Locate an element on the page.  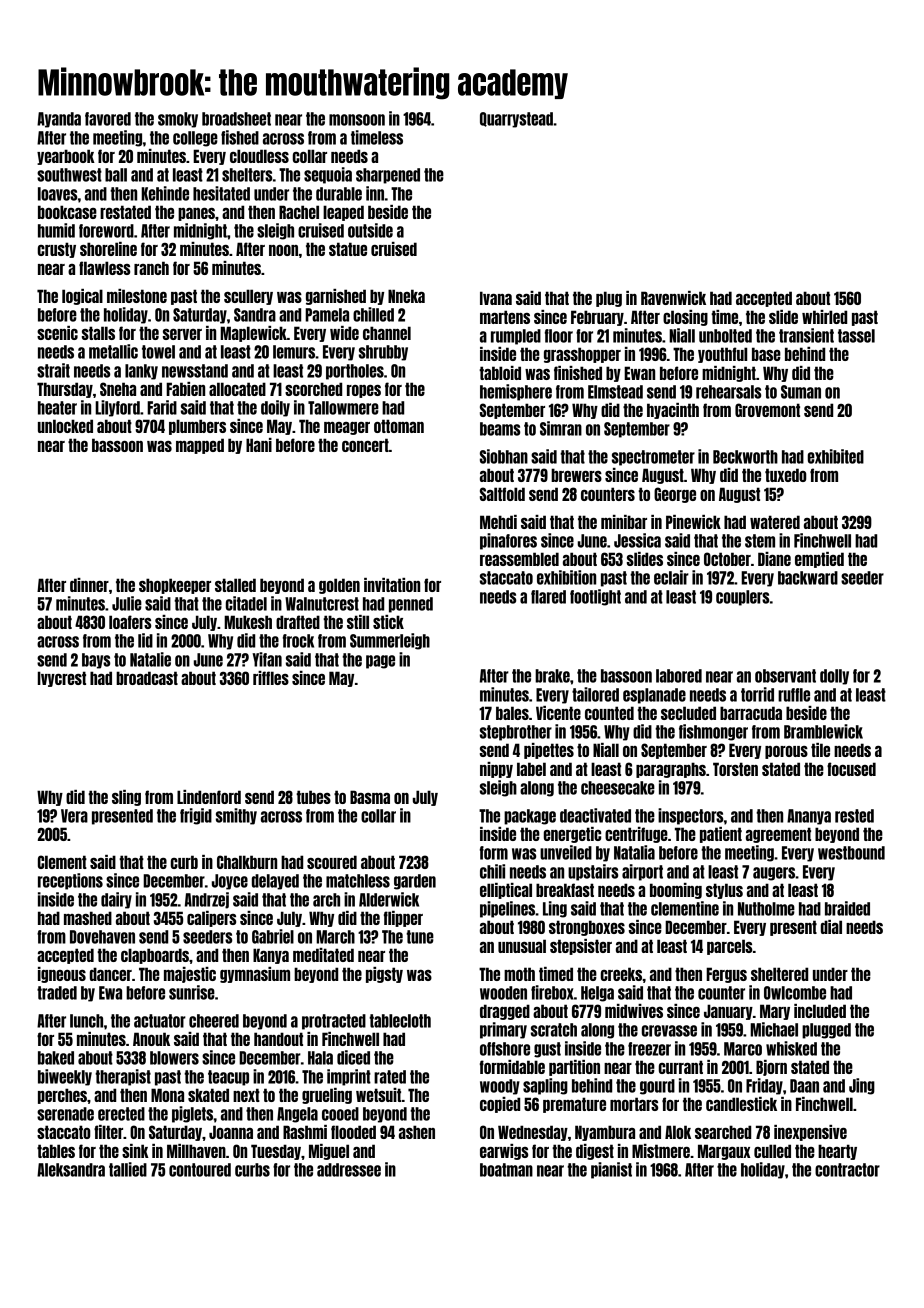
eclair is located at coordinates (671, 577).
